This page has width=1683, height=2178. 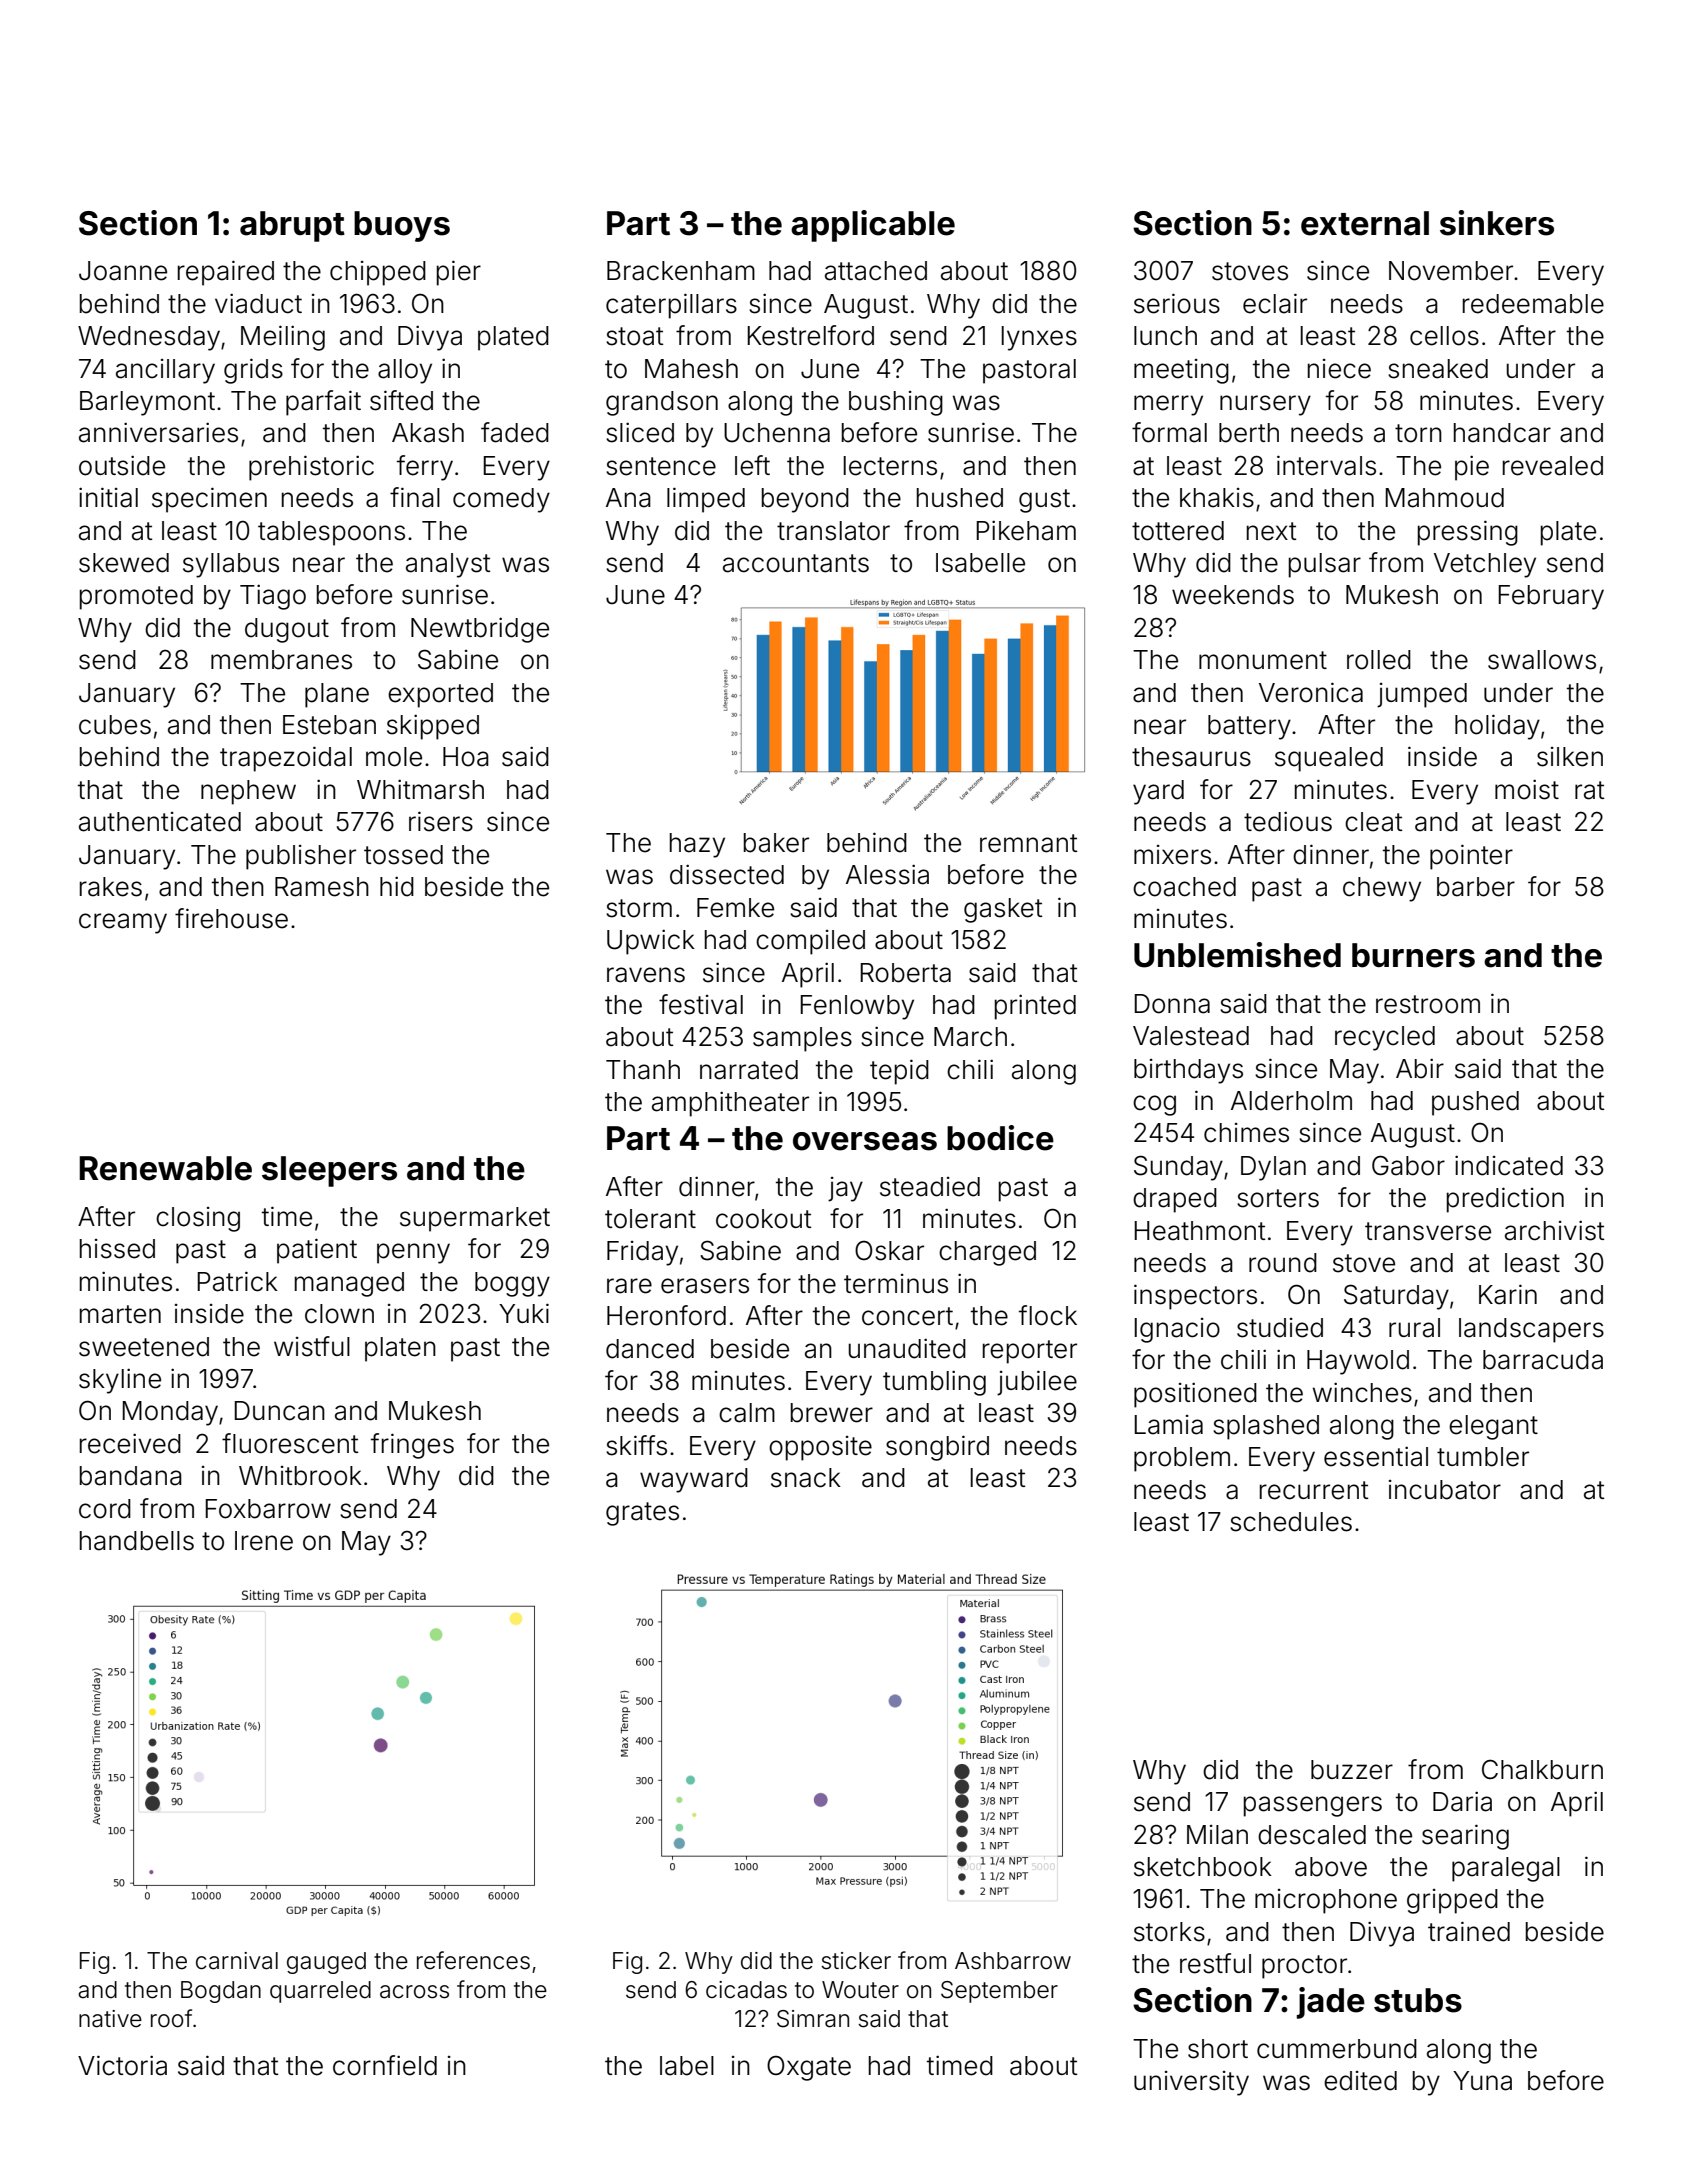 I want to click on sticker, so click(x=856, y=1961).
